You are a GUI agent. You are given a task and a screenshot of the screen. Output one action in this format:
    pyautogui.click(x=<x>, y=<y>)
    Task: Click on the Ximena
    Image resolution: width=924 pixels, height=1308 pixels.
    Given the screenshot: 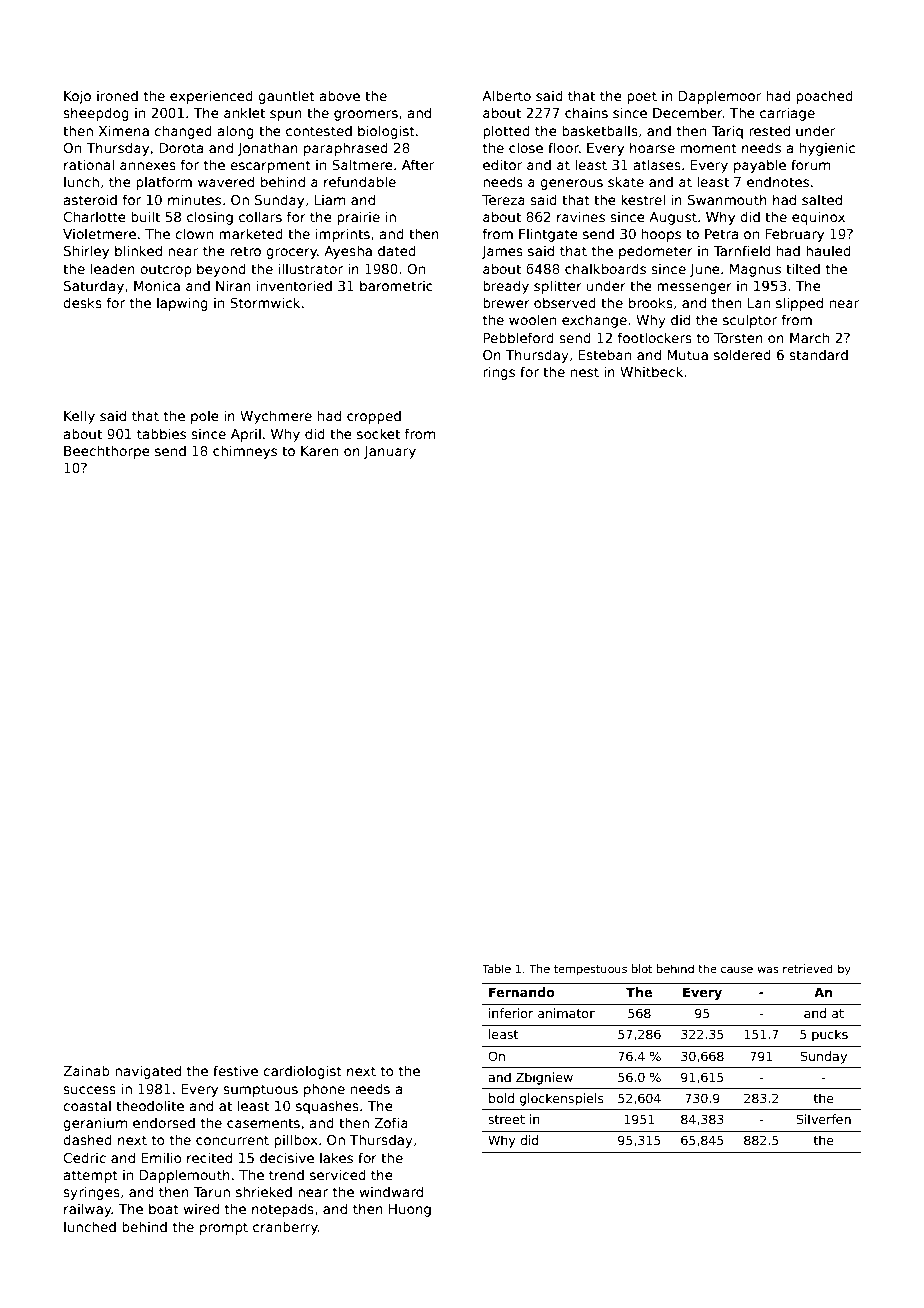 What is the action you would take?
    pyautogui.click(x=124, y=130)
